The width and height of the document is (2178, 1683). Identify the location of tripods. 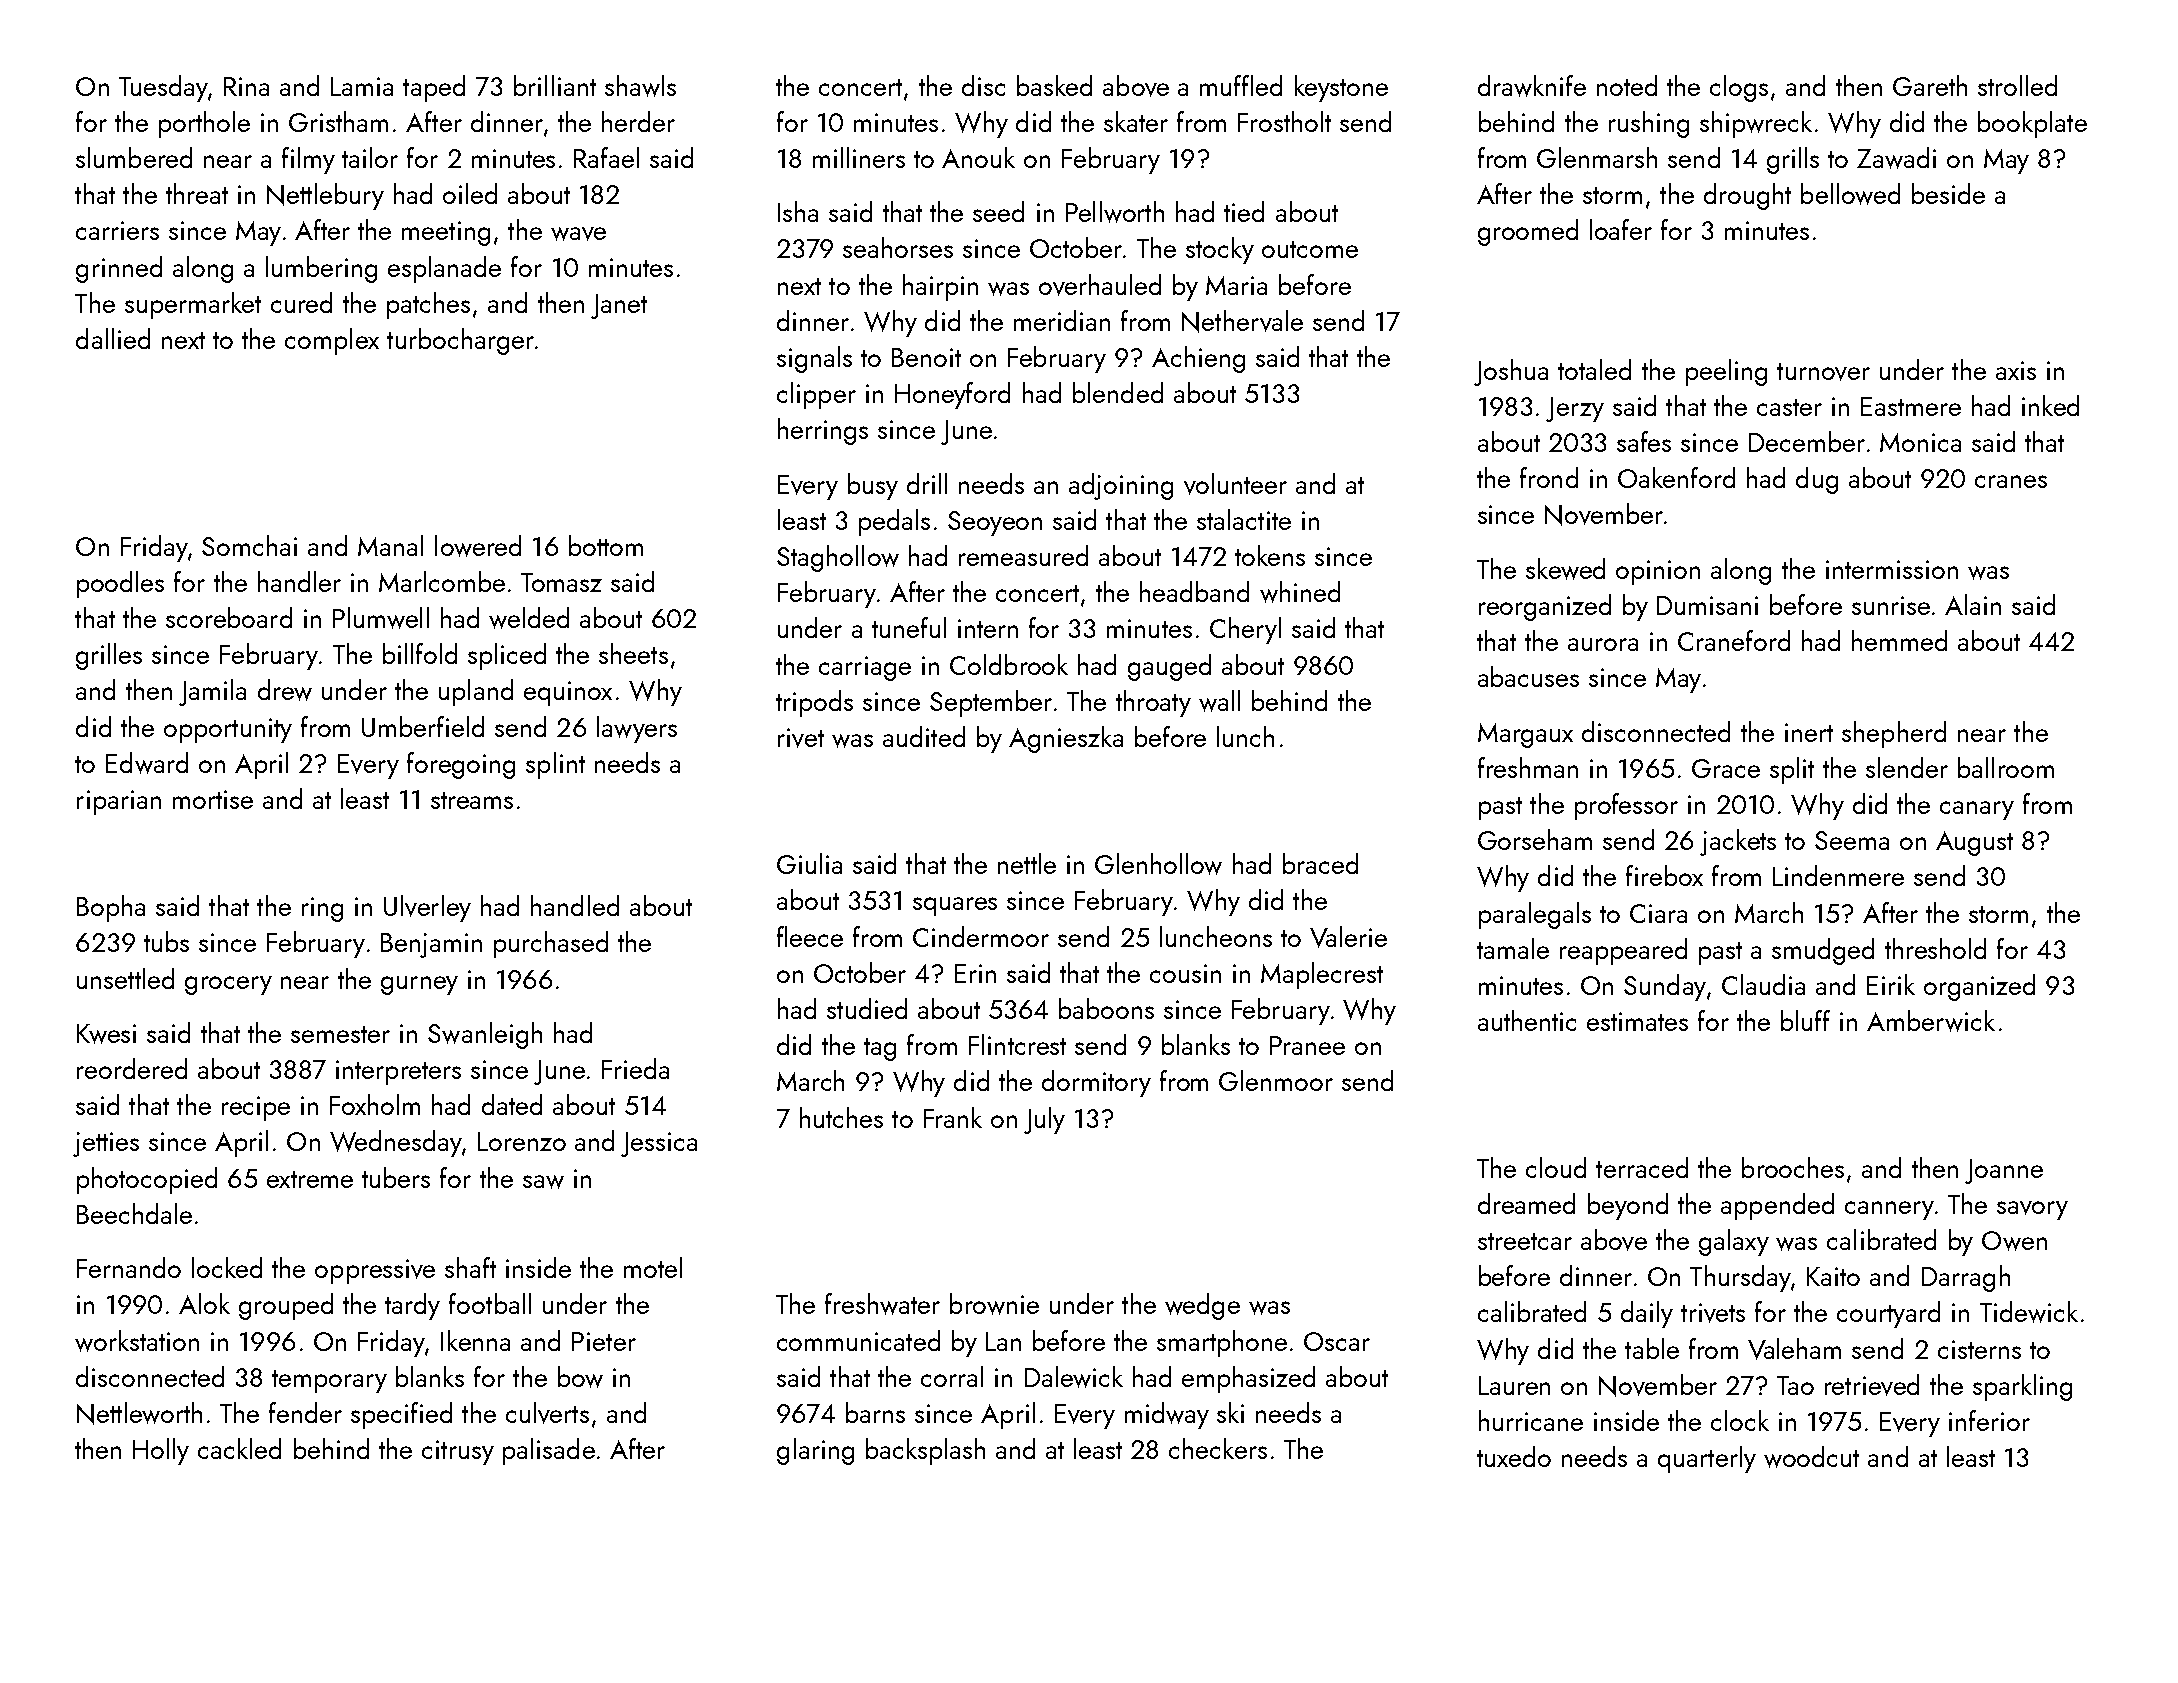
(814, 703).
